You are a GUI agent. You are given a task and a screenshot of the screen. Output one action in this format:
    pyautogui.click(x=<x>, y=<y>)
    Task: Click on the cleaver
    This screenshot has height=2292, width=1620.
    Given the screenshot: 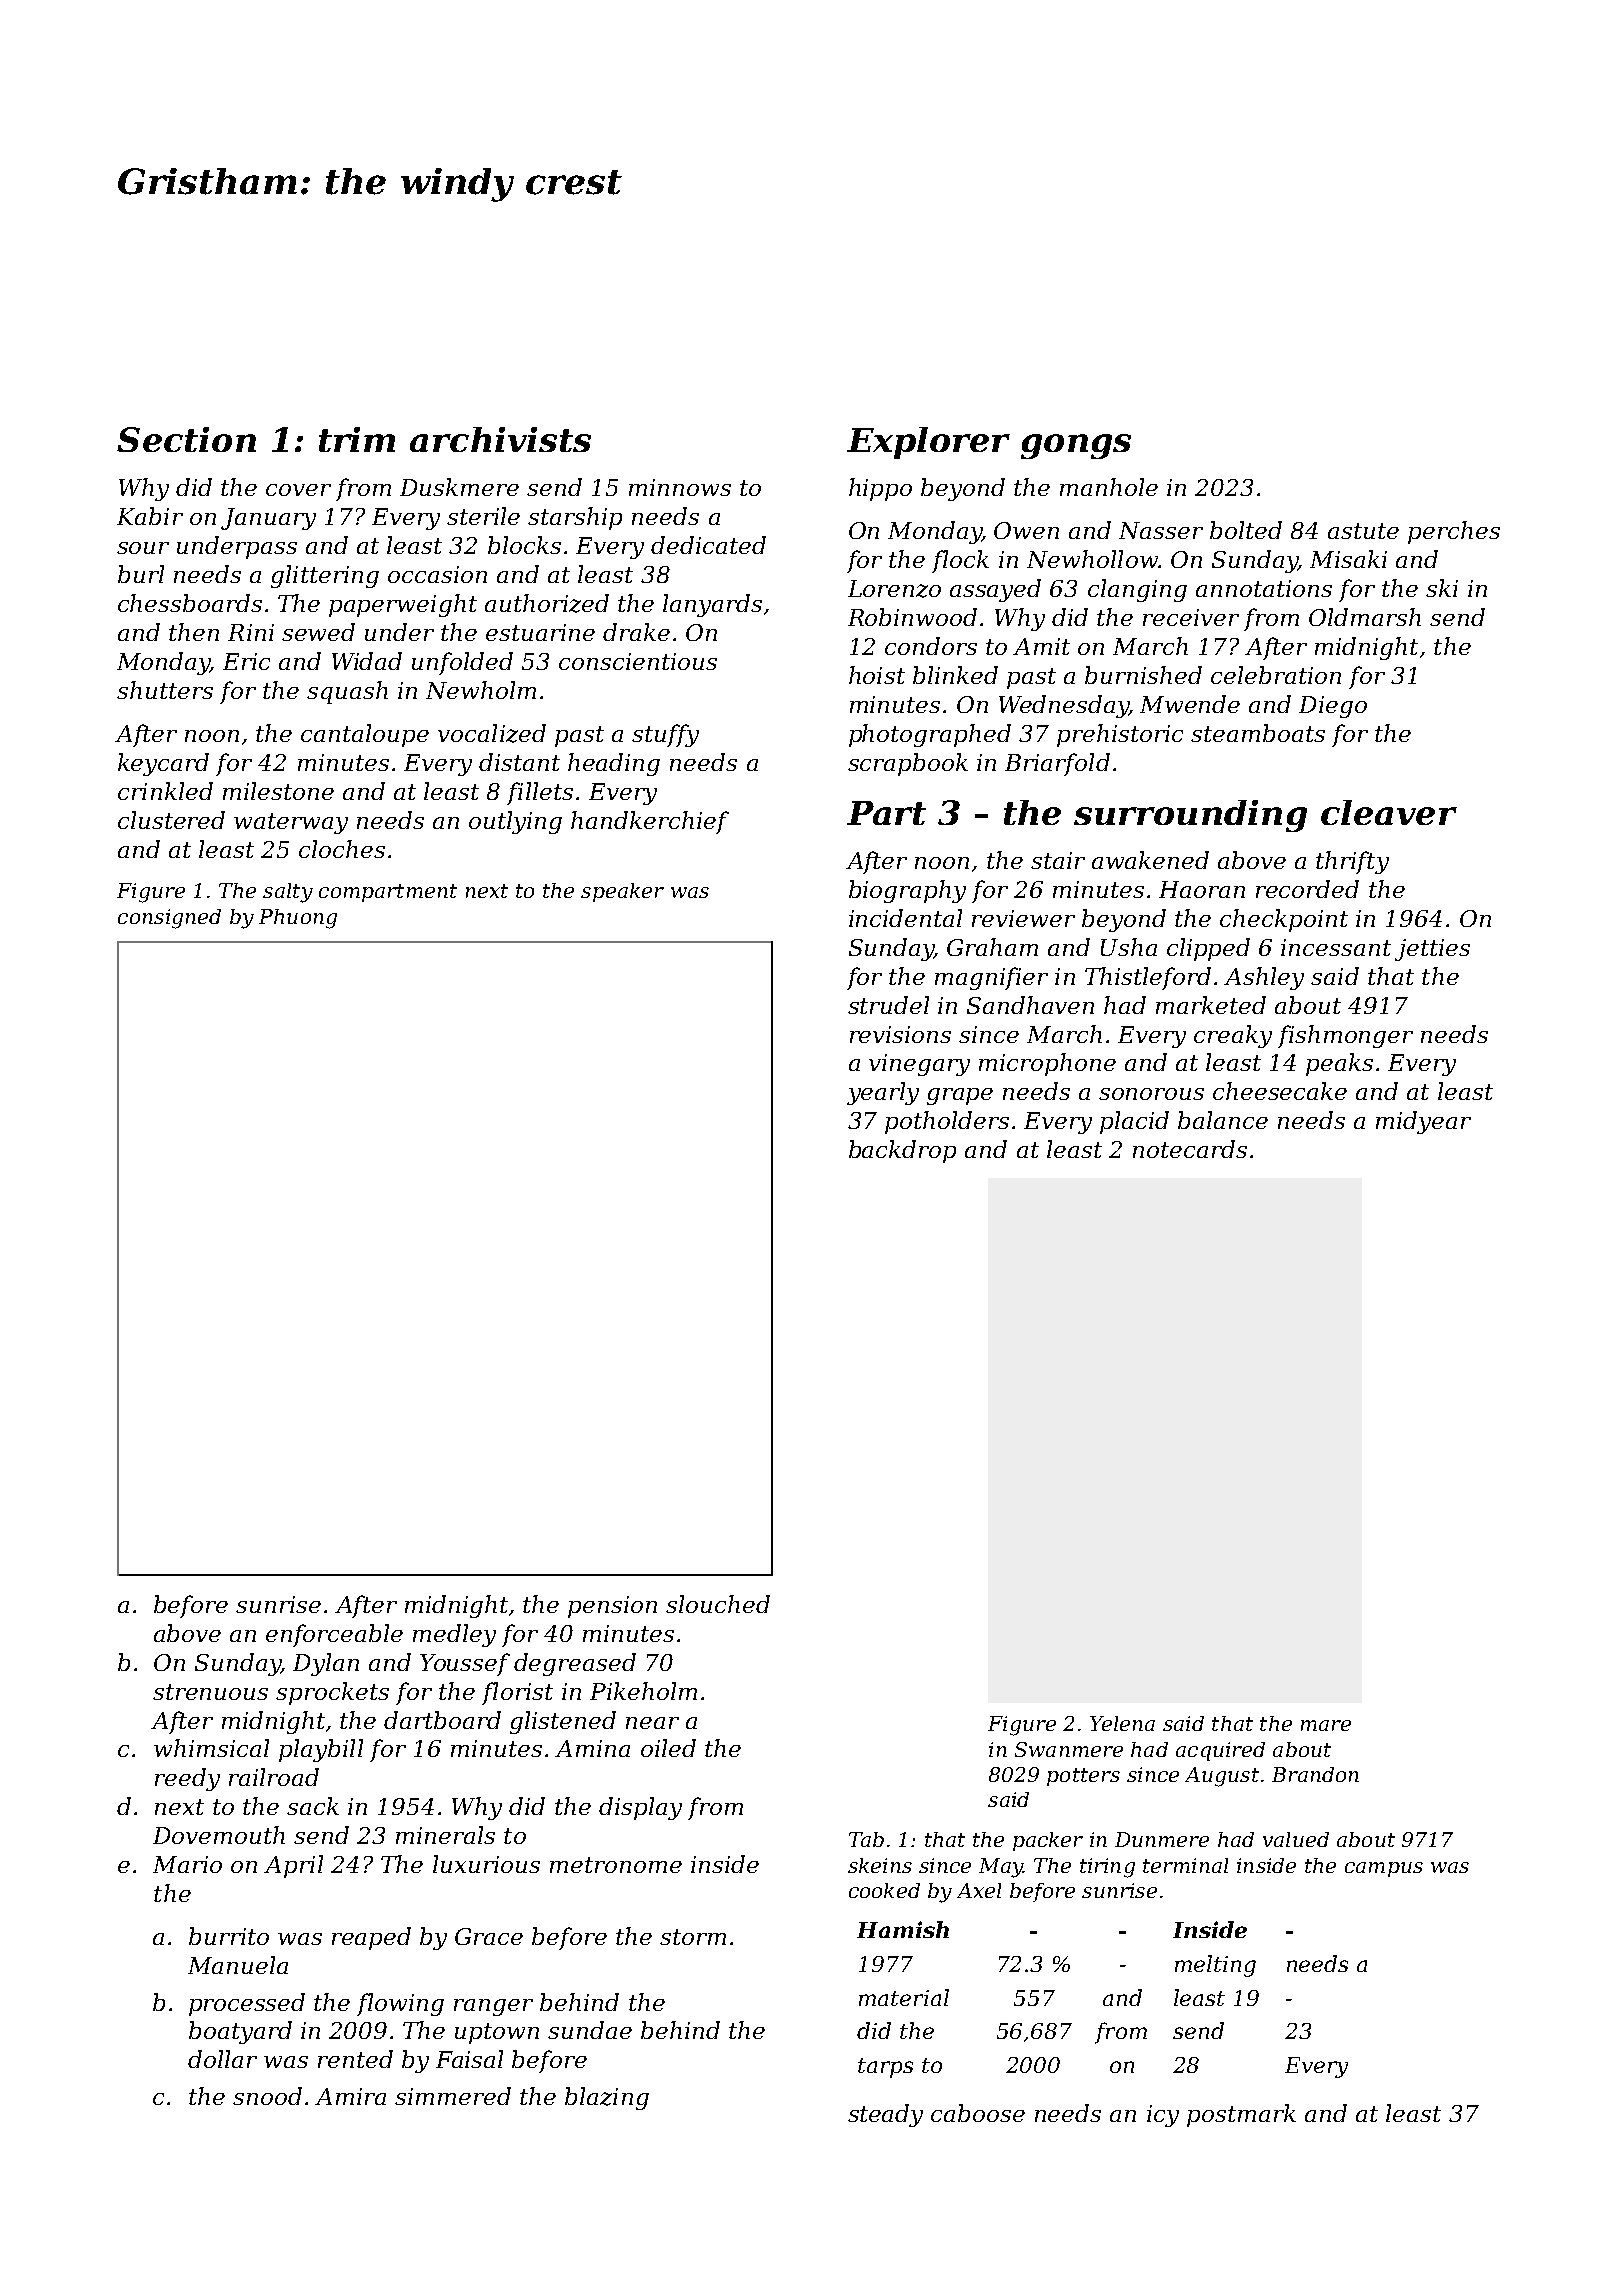 What is the action you would take?
    pyautogui.click(x=1389, y=812)
